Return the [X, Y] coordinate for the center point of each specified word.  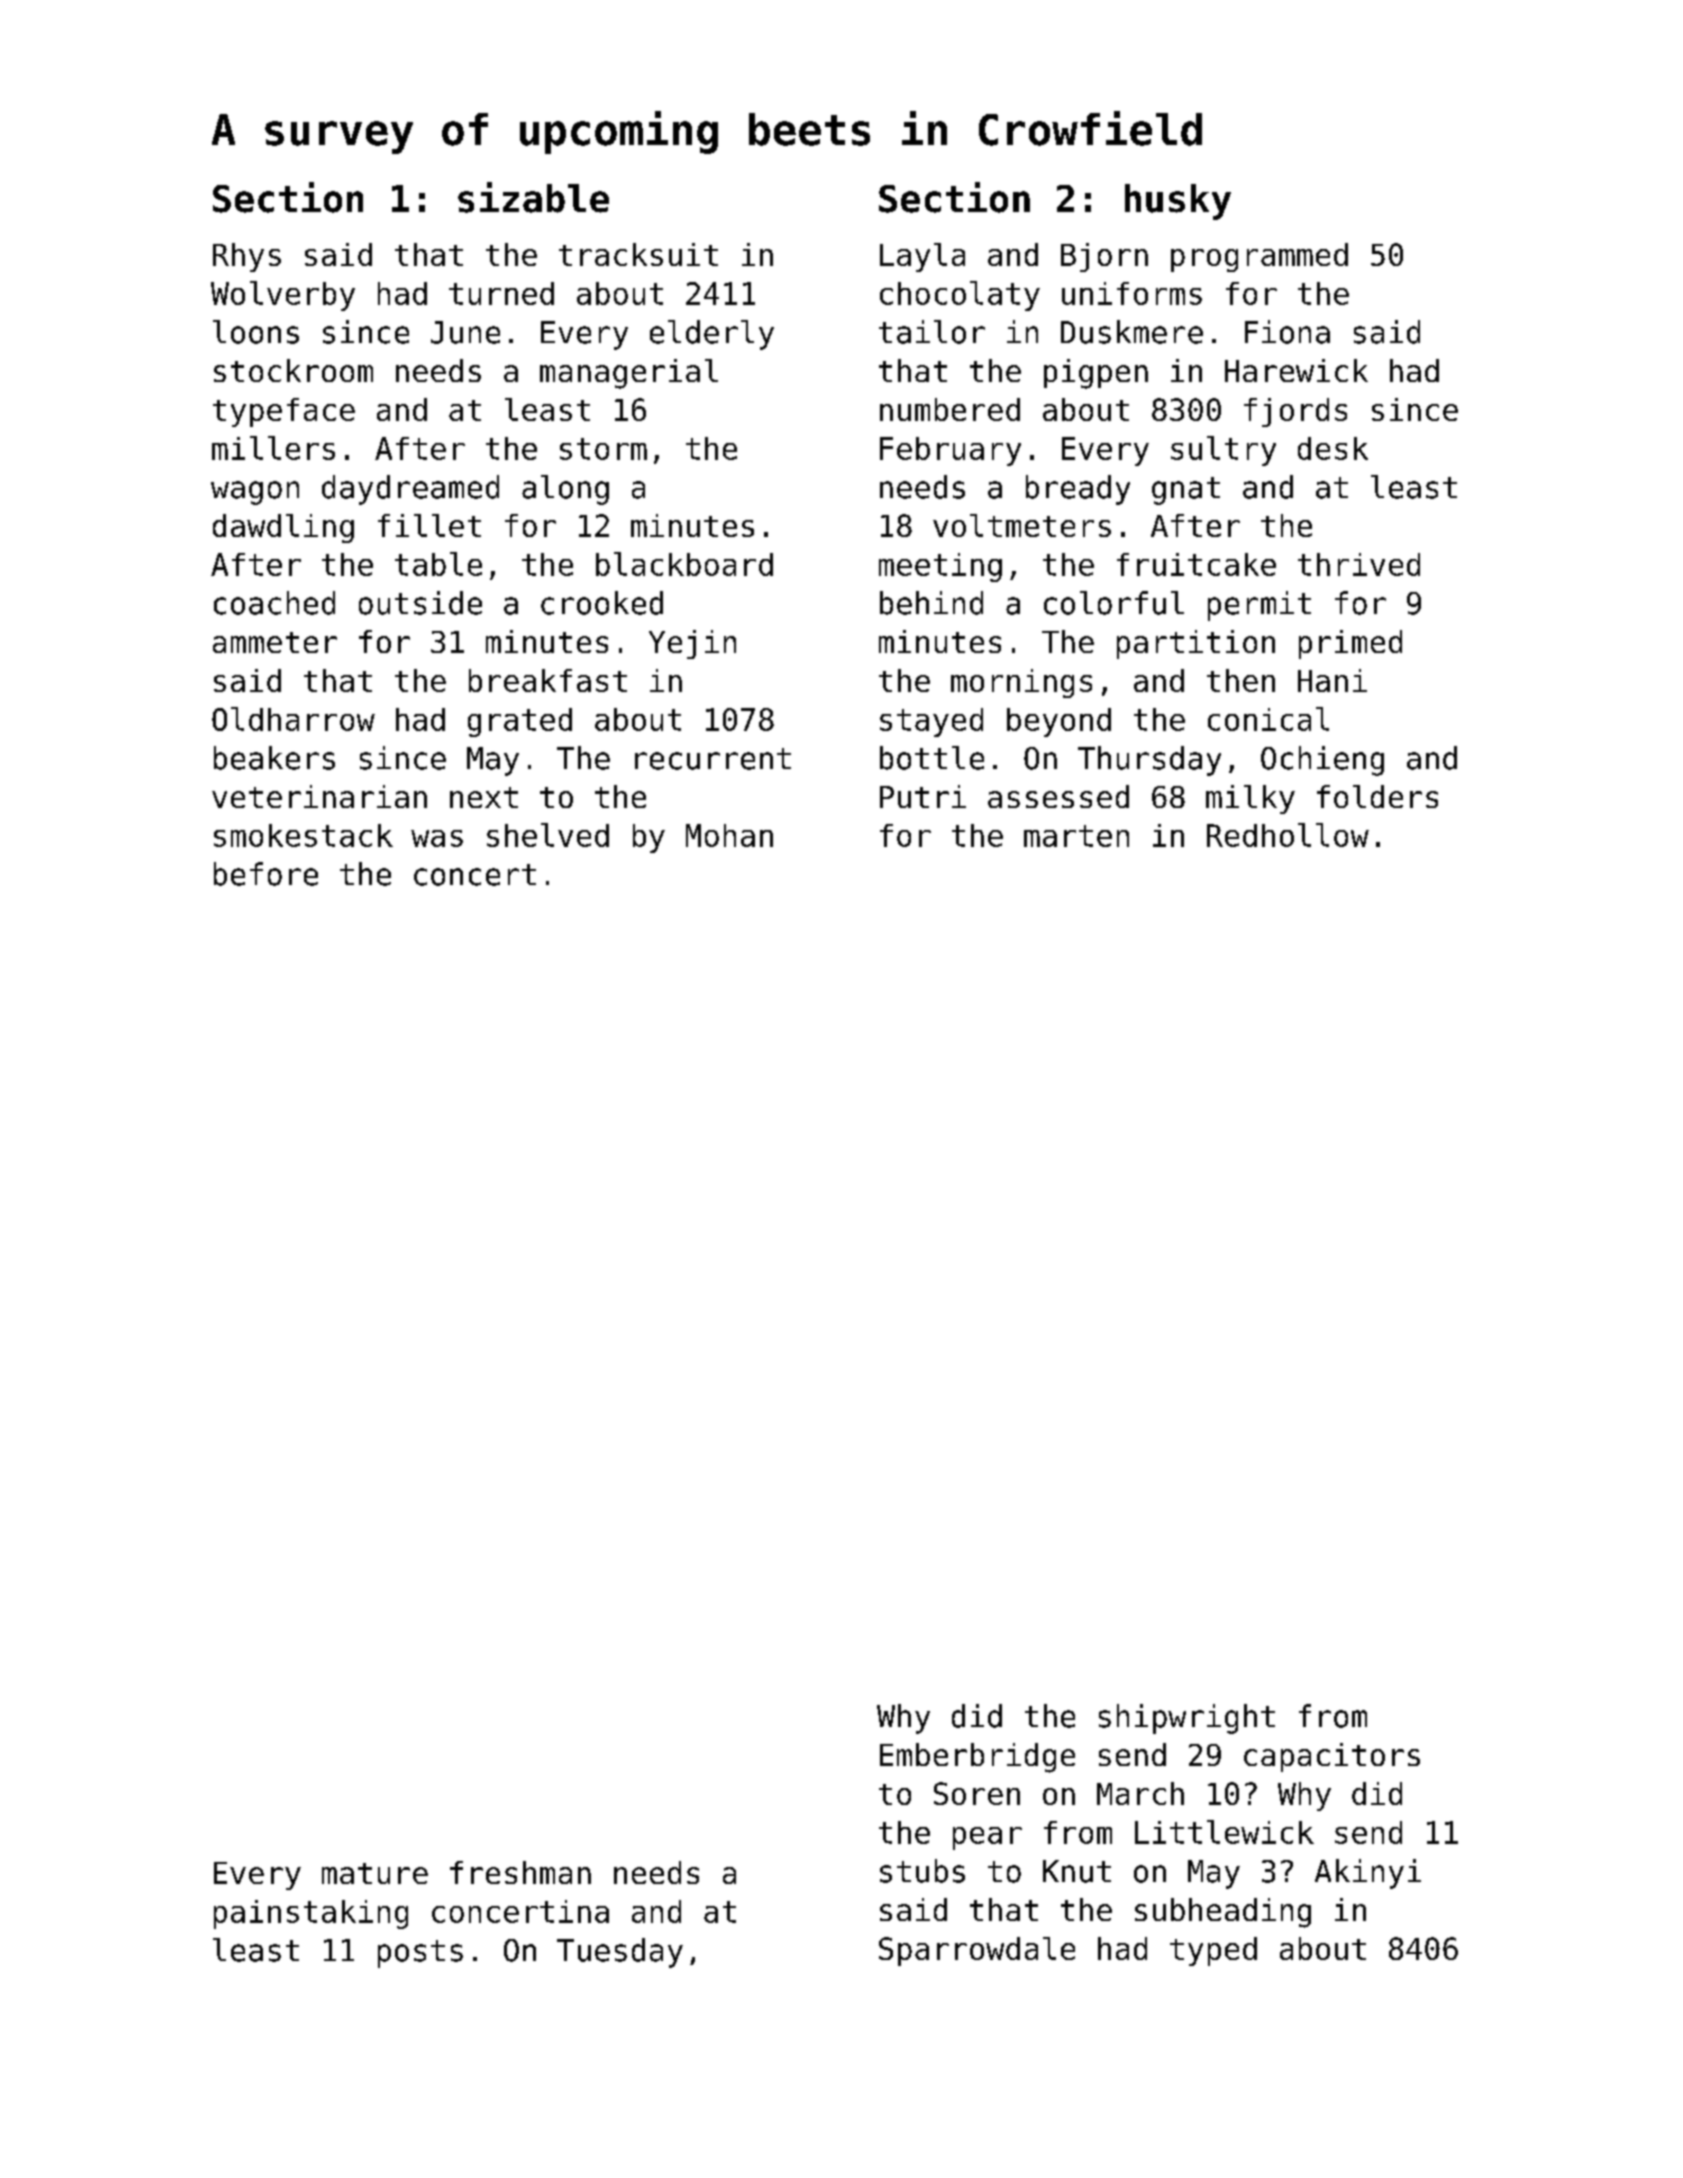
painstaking [311, 1914]
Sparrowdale [977, 1951]
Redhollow [1288, 835]
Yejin [692, 644]
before [266, 874]
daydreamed [410, 490]
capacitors [1332, 1757]
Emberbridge [977, 1758]
